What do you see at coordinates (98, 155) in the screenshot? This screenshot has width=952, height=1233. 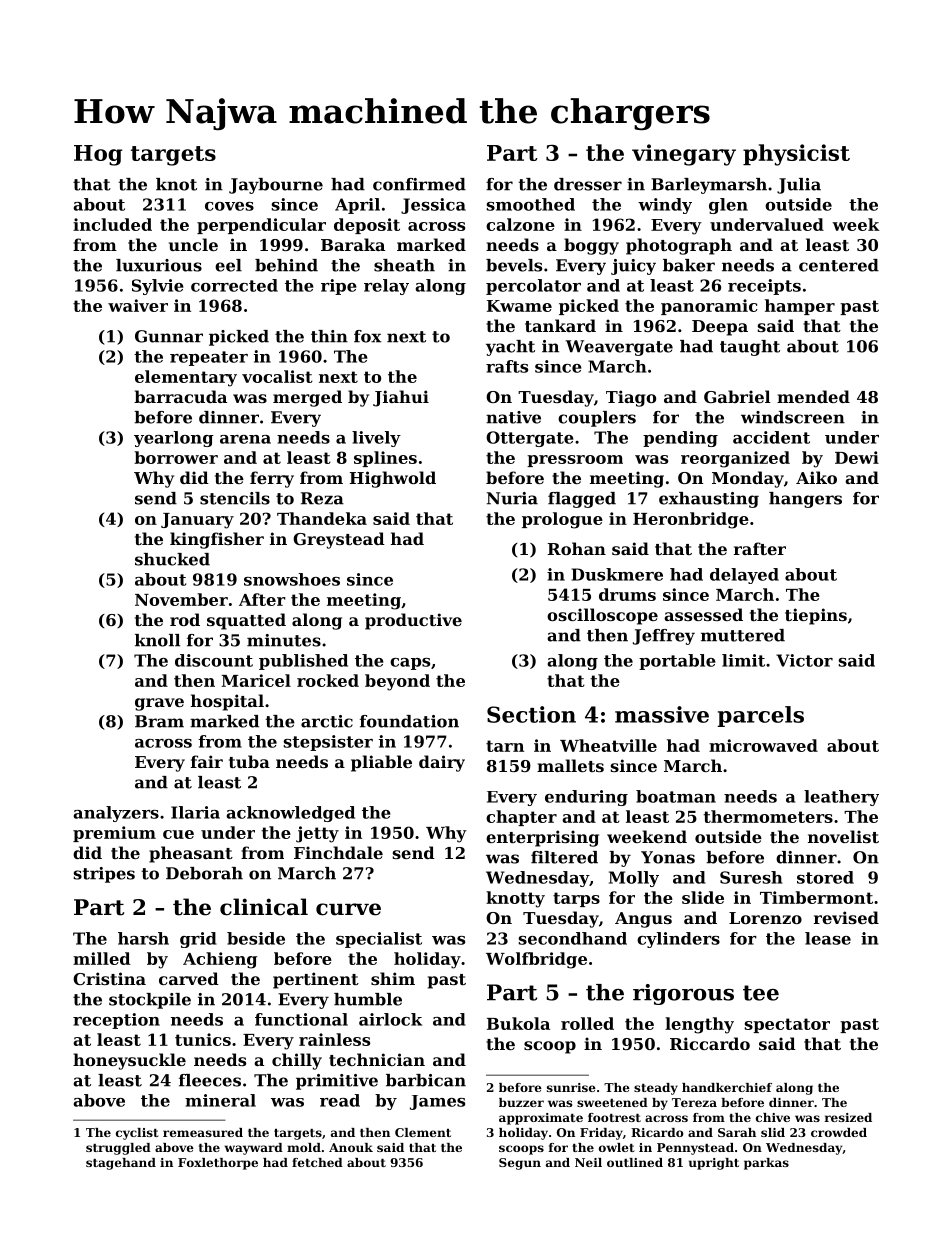 I see `Hog` at bounding box center [98, 155].
